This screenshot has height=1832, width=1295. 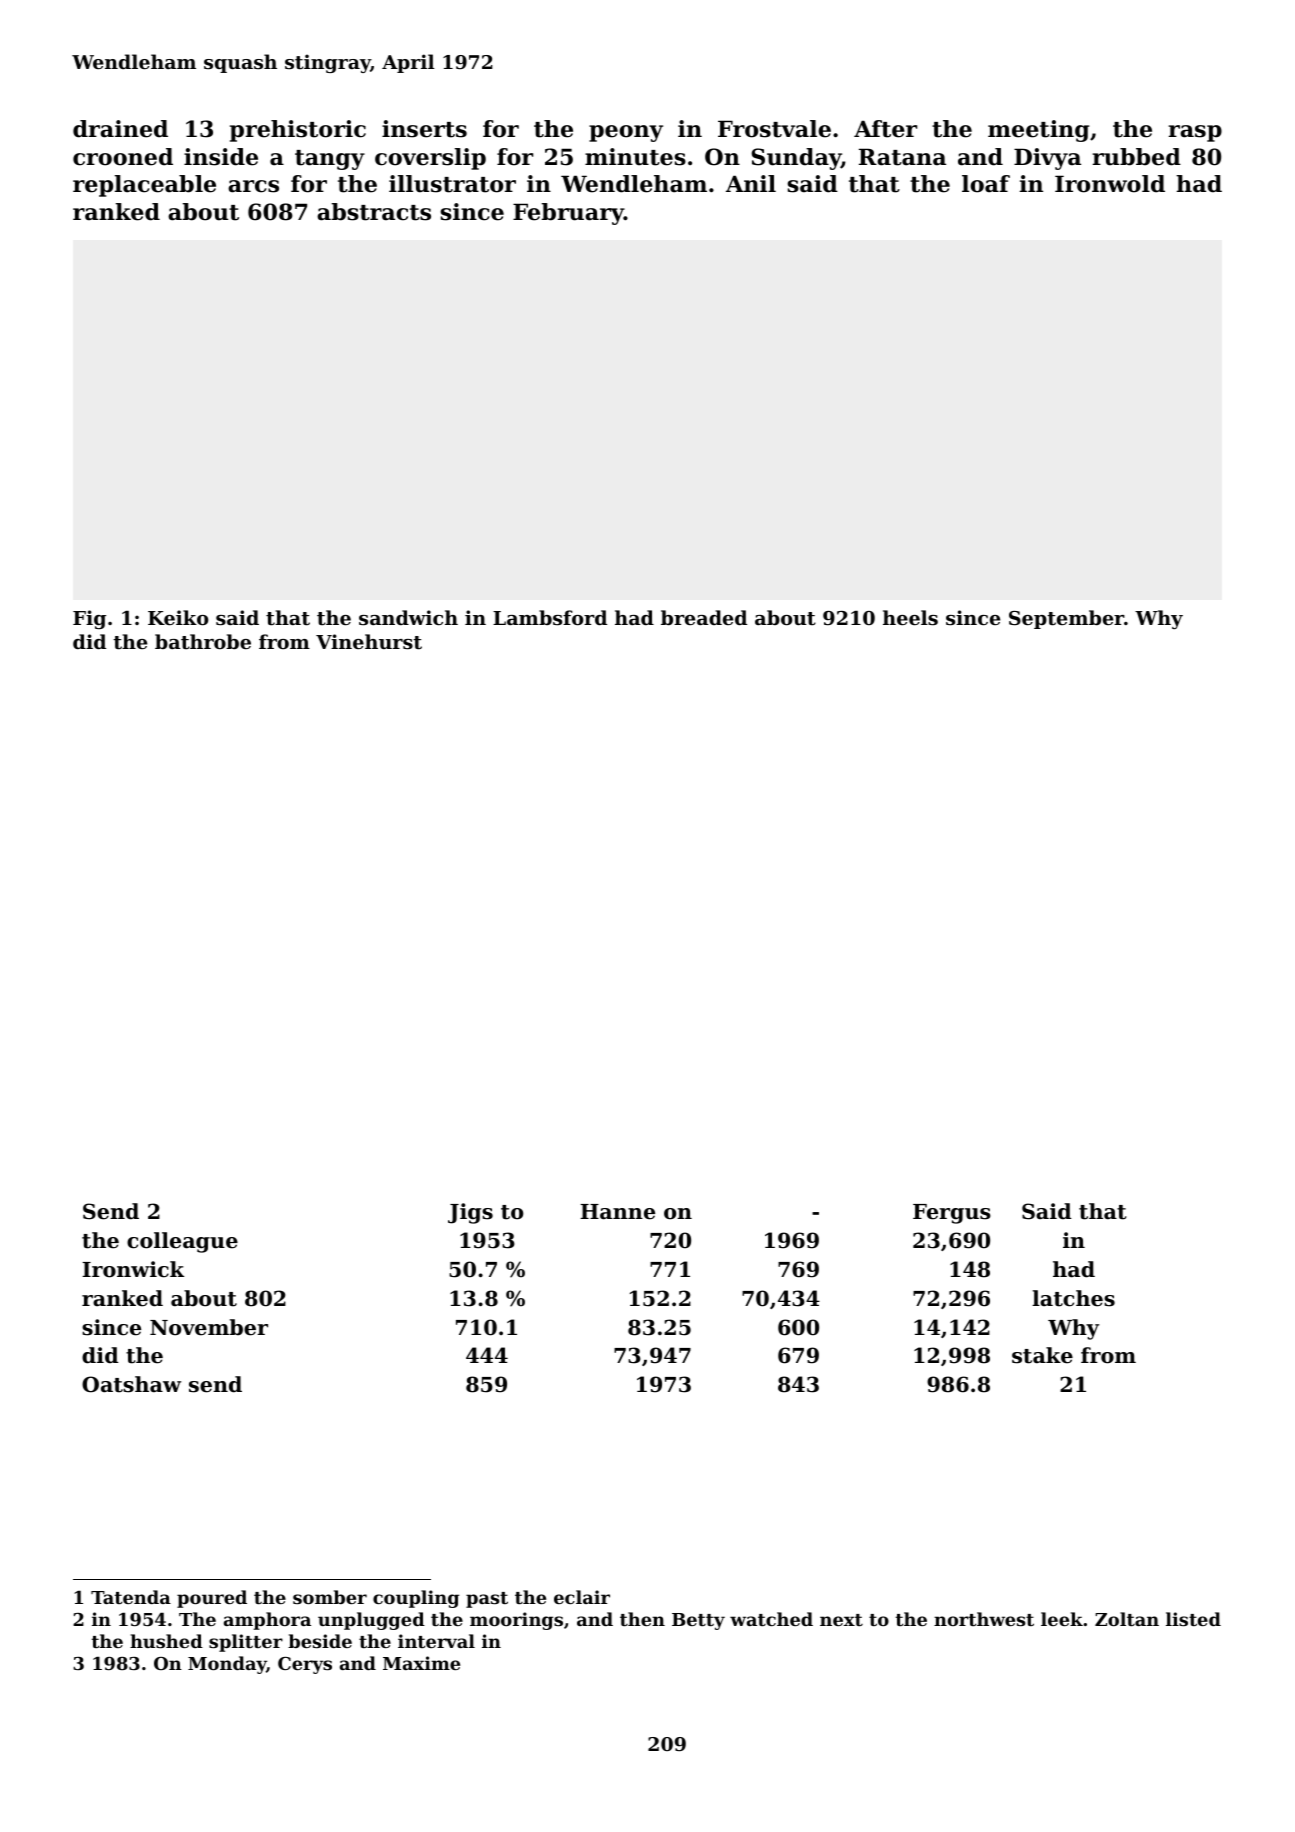 I want to click on drained, so click(x=120, y=129).
